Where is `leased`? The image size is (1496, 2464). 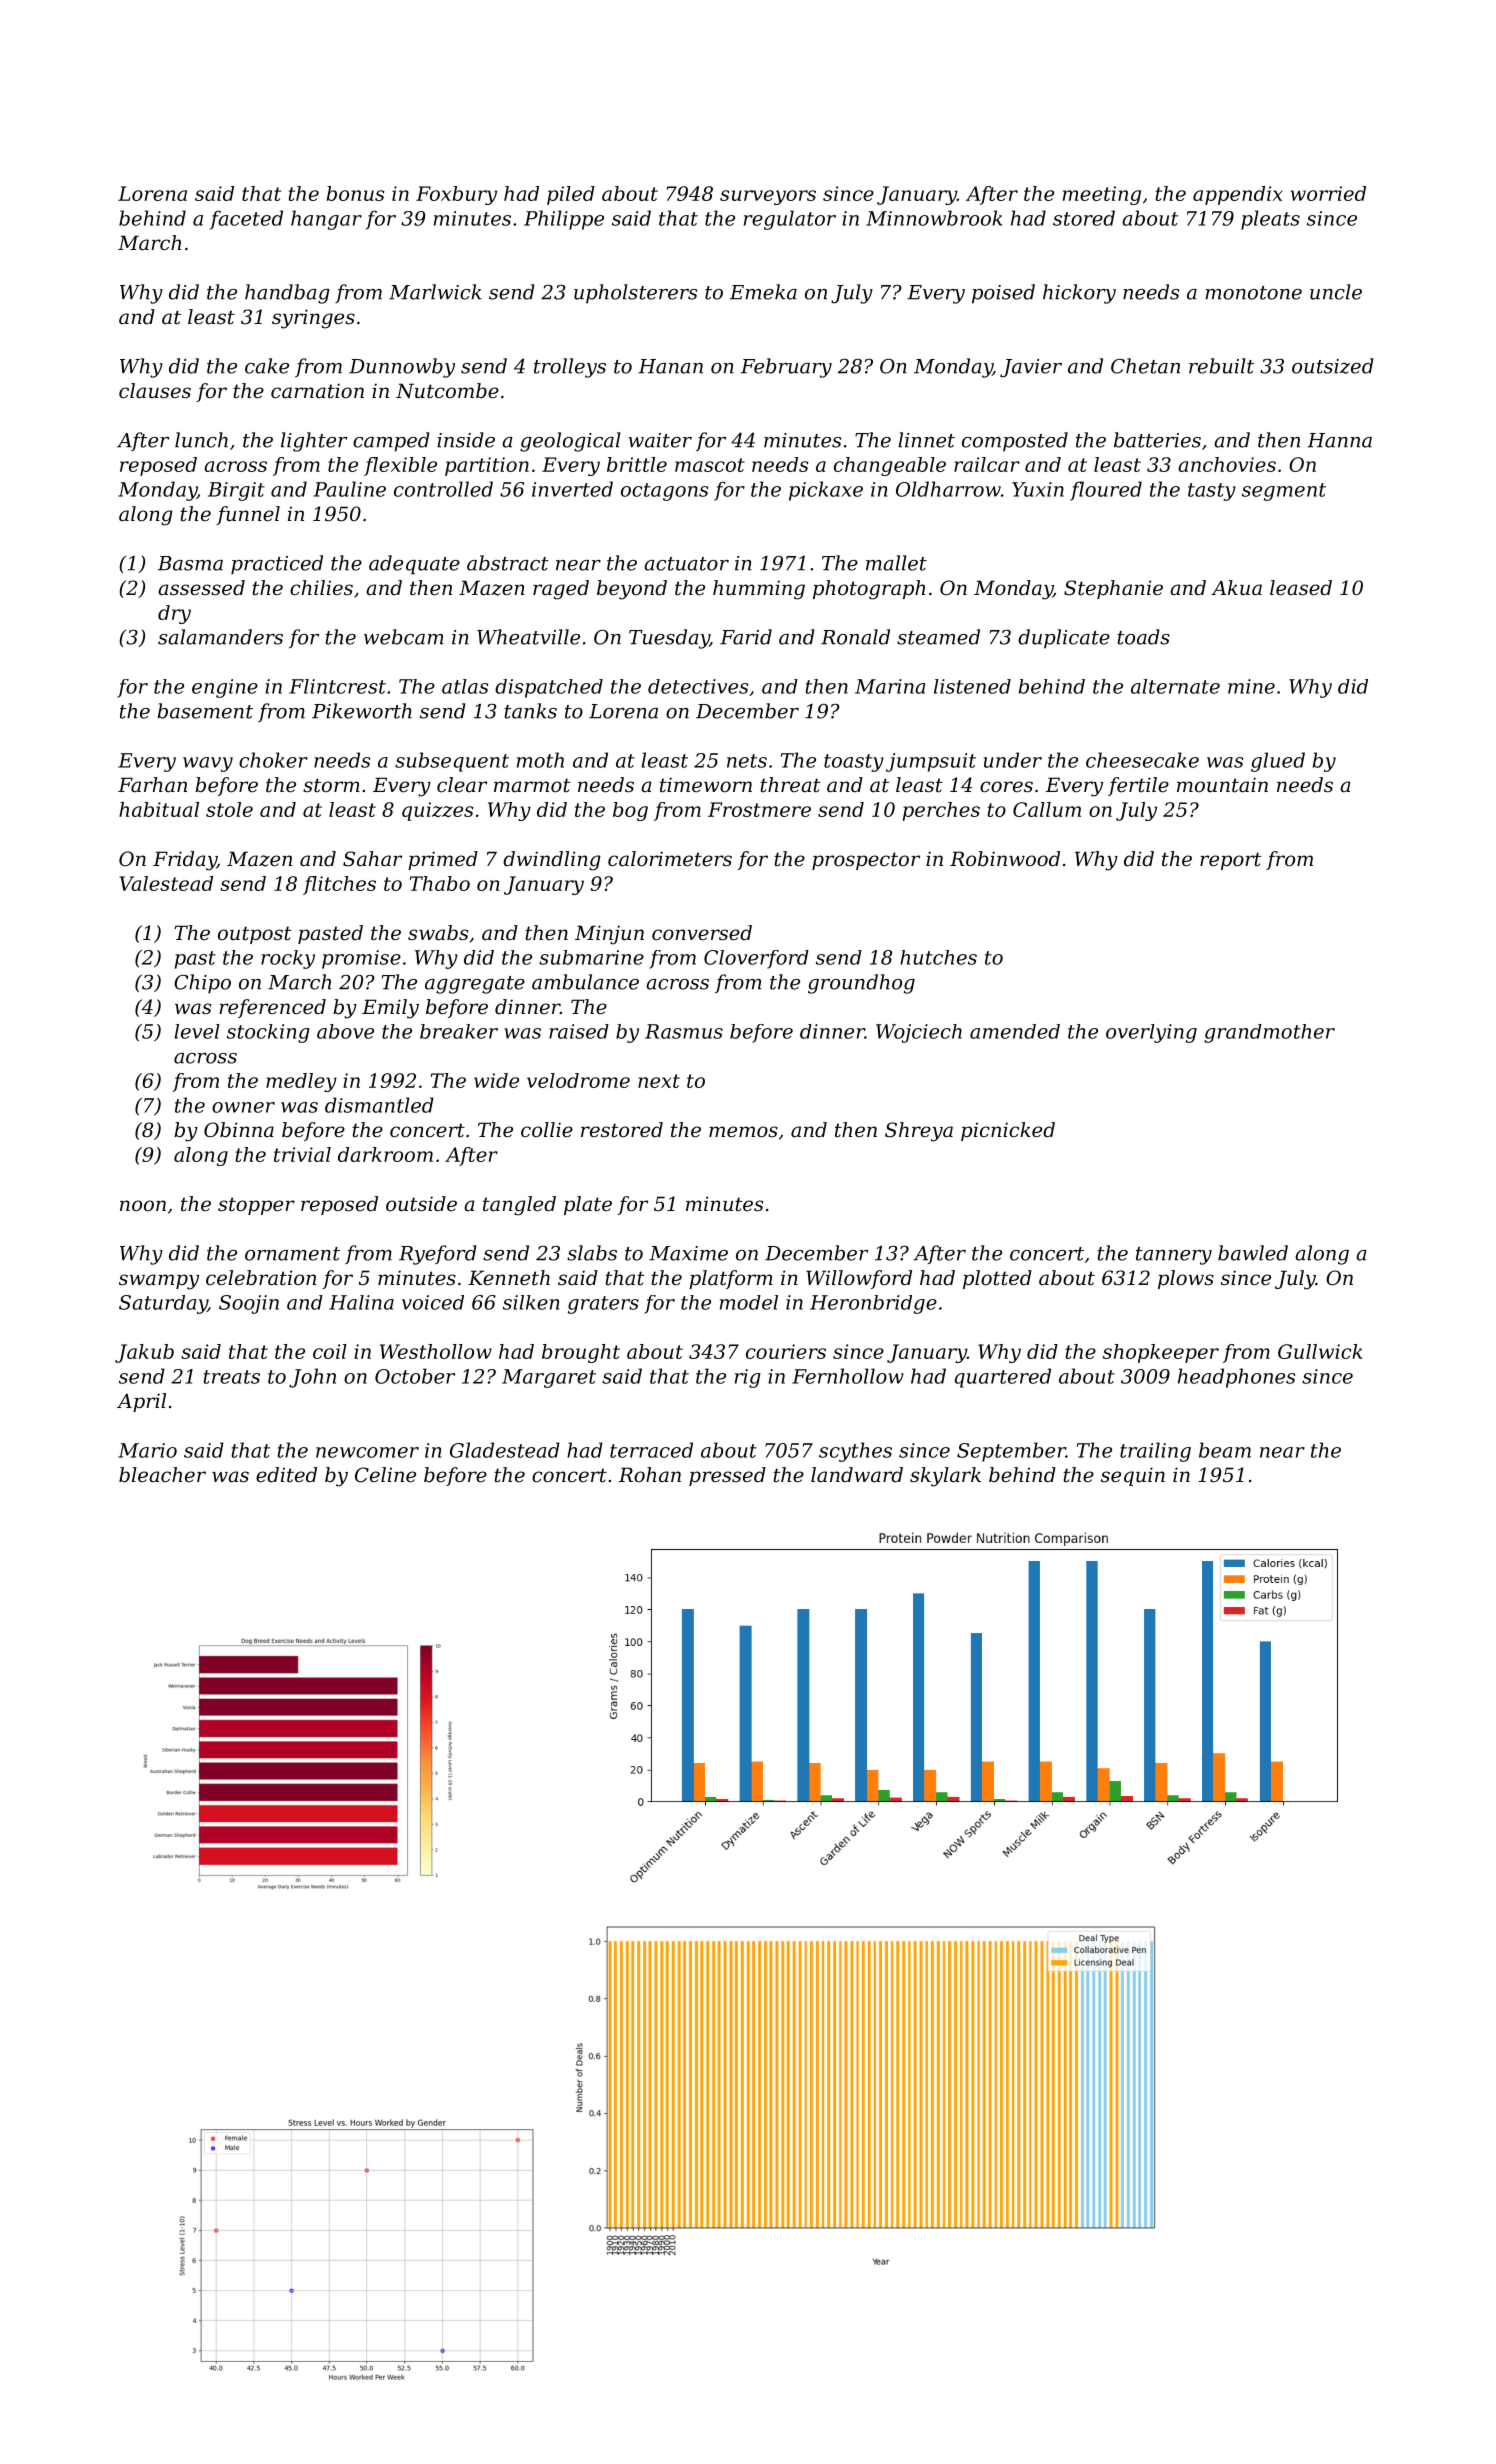 leased is located at coordinates (1301, 588).
